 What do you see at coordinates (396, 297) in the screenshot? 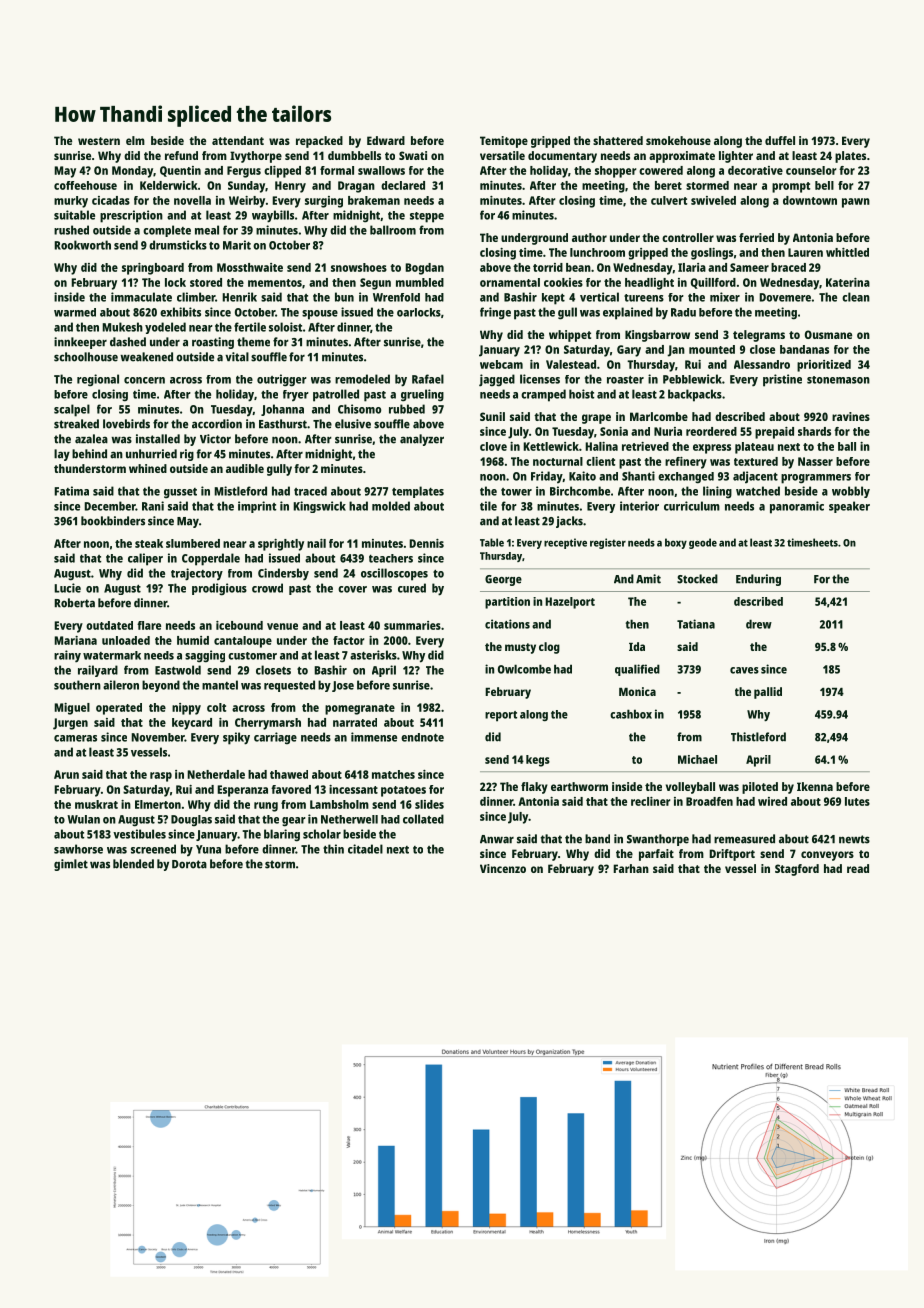
I see `Wrenfold` at bounding box center [396, 297].
